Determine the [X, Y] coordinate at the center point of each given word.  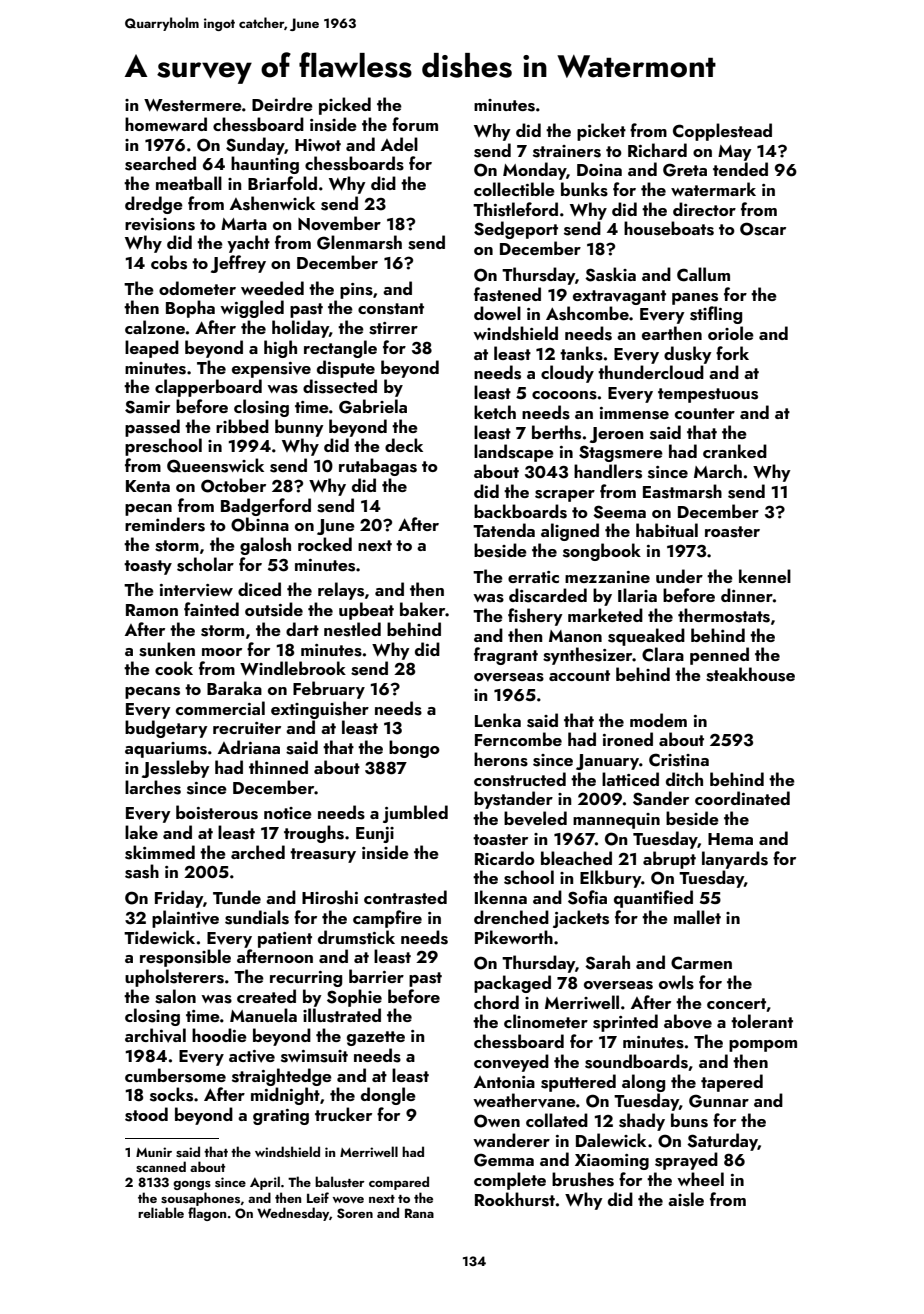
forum [415, 124]
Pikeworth [514, 937]
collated [557, 1120]
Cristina [679, 760]
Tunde [237, 897]
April [265, 1183]
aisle [686, 1199]
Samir [147, 407]
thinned [278, 767]
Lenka [498, 720]
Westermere [193, 105]
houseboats [669, 228]
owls [676, 982]
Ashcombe [587, 313]
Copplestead [722, 132]
